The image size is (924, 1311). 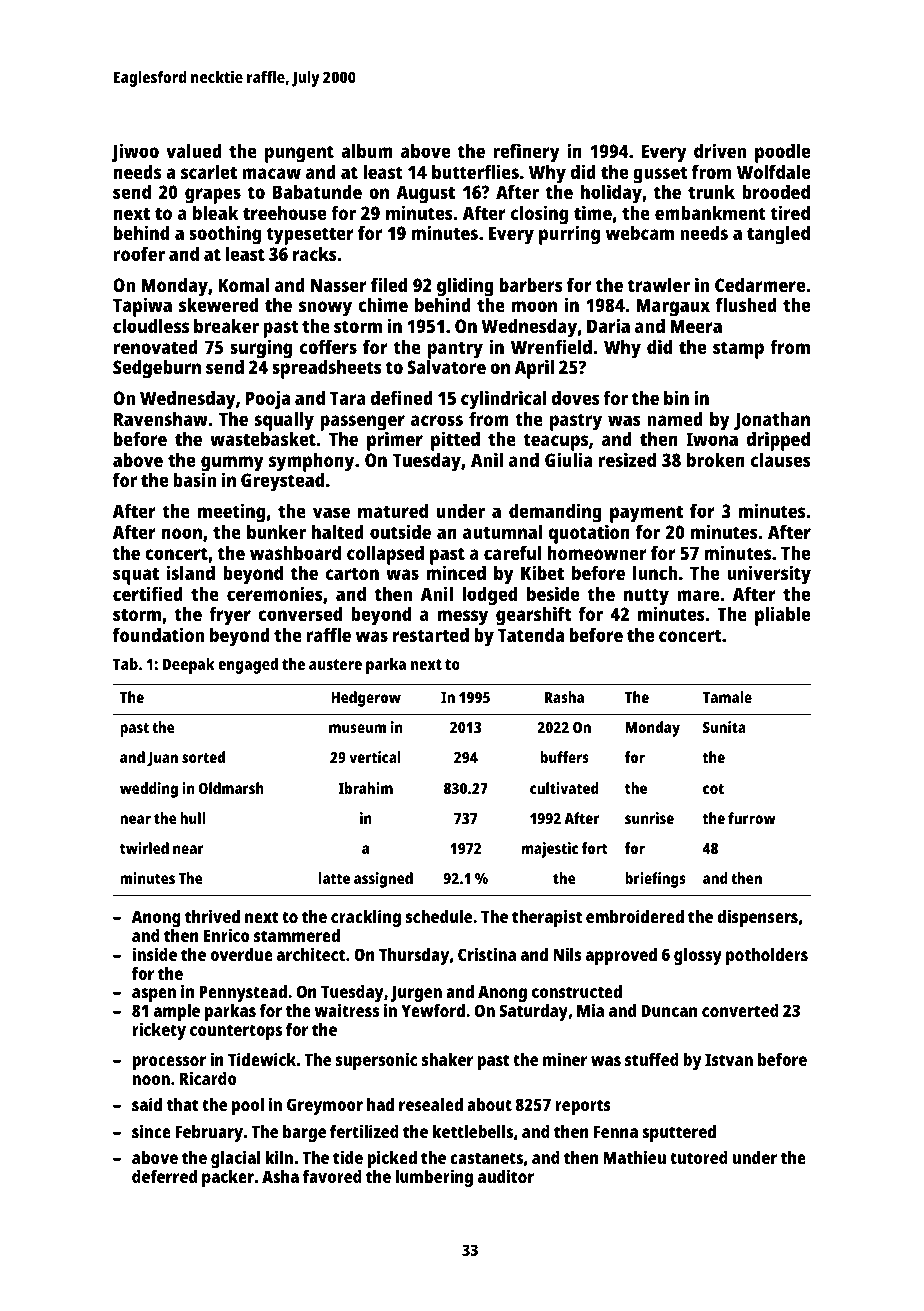 I want to click on Sunita, so click(x=724, y=727).
